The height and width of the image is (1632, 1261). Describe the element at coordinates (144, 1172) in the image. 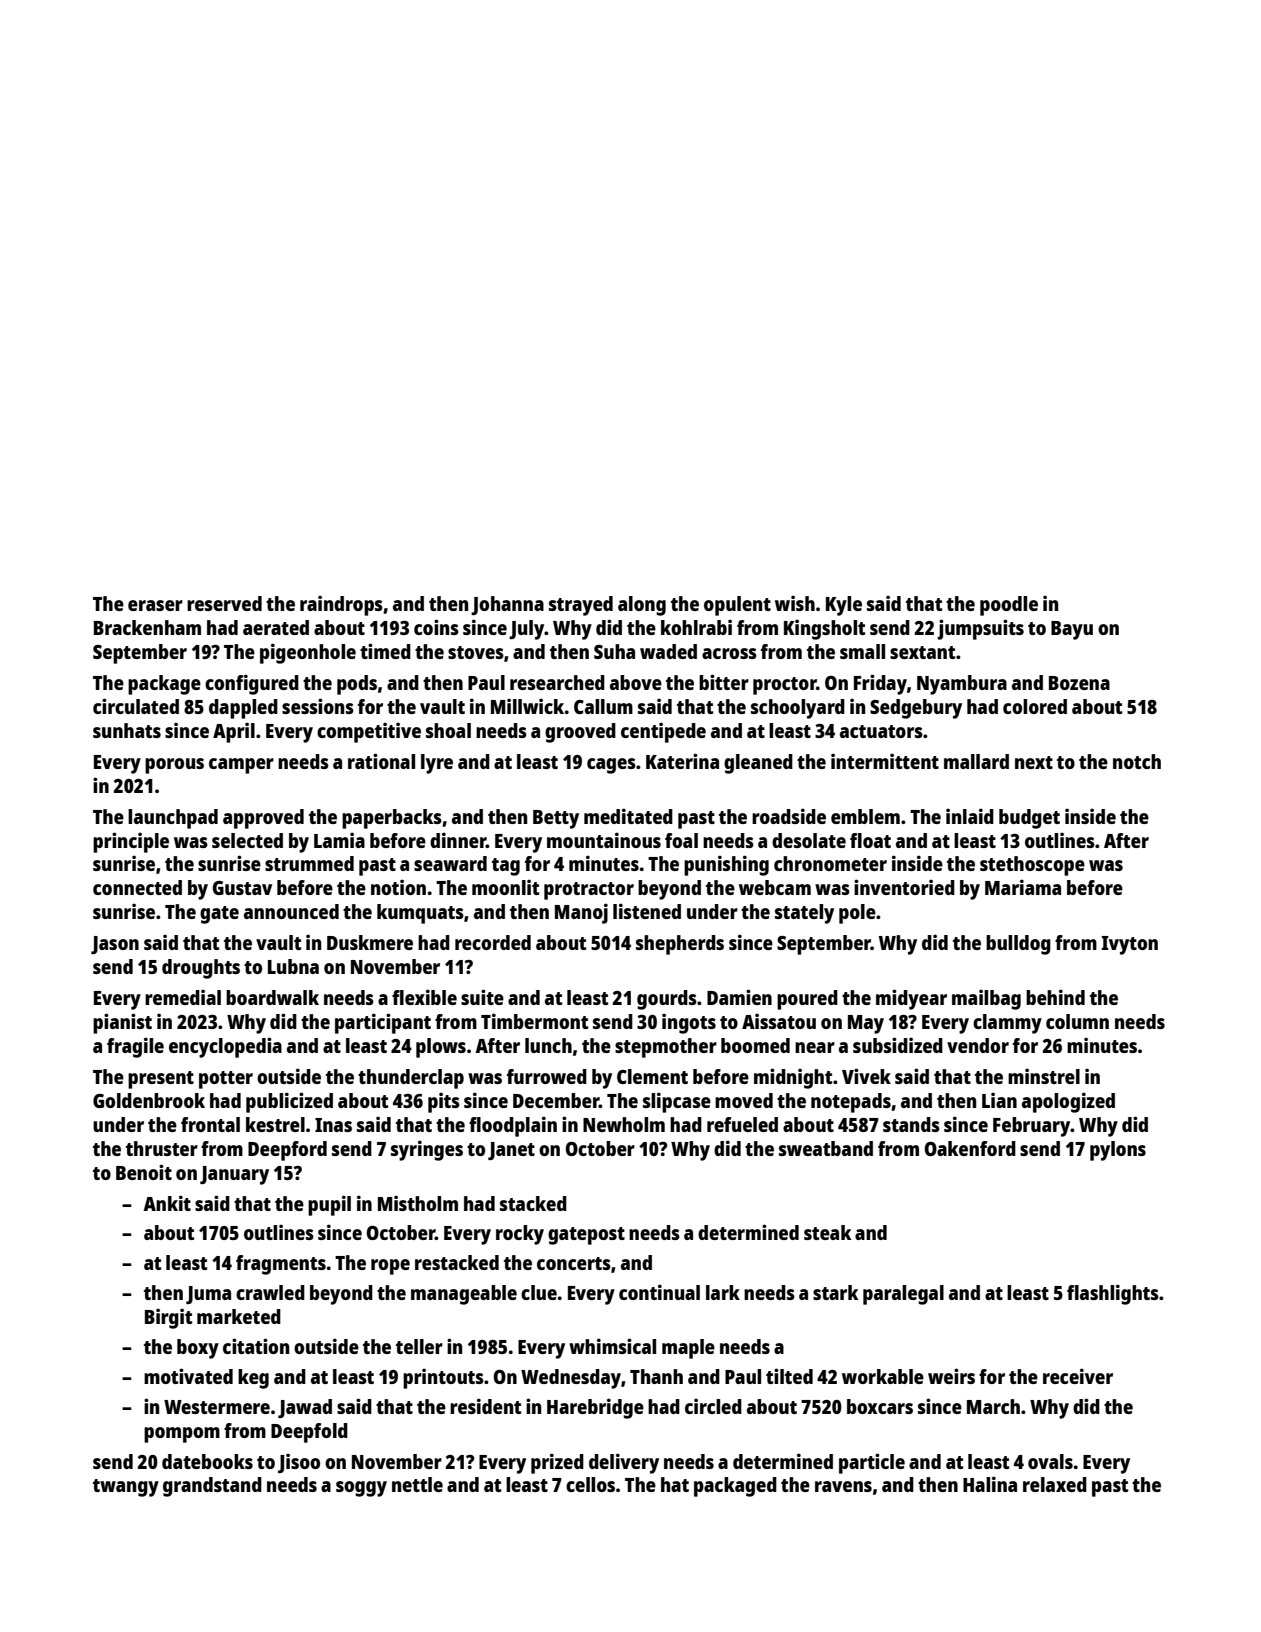

I see `Benoit` at that location.
